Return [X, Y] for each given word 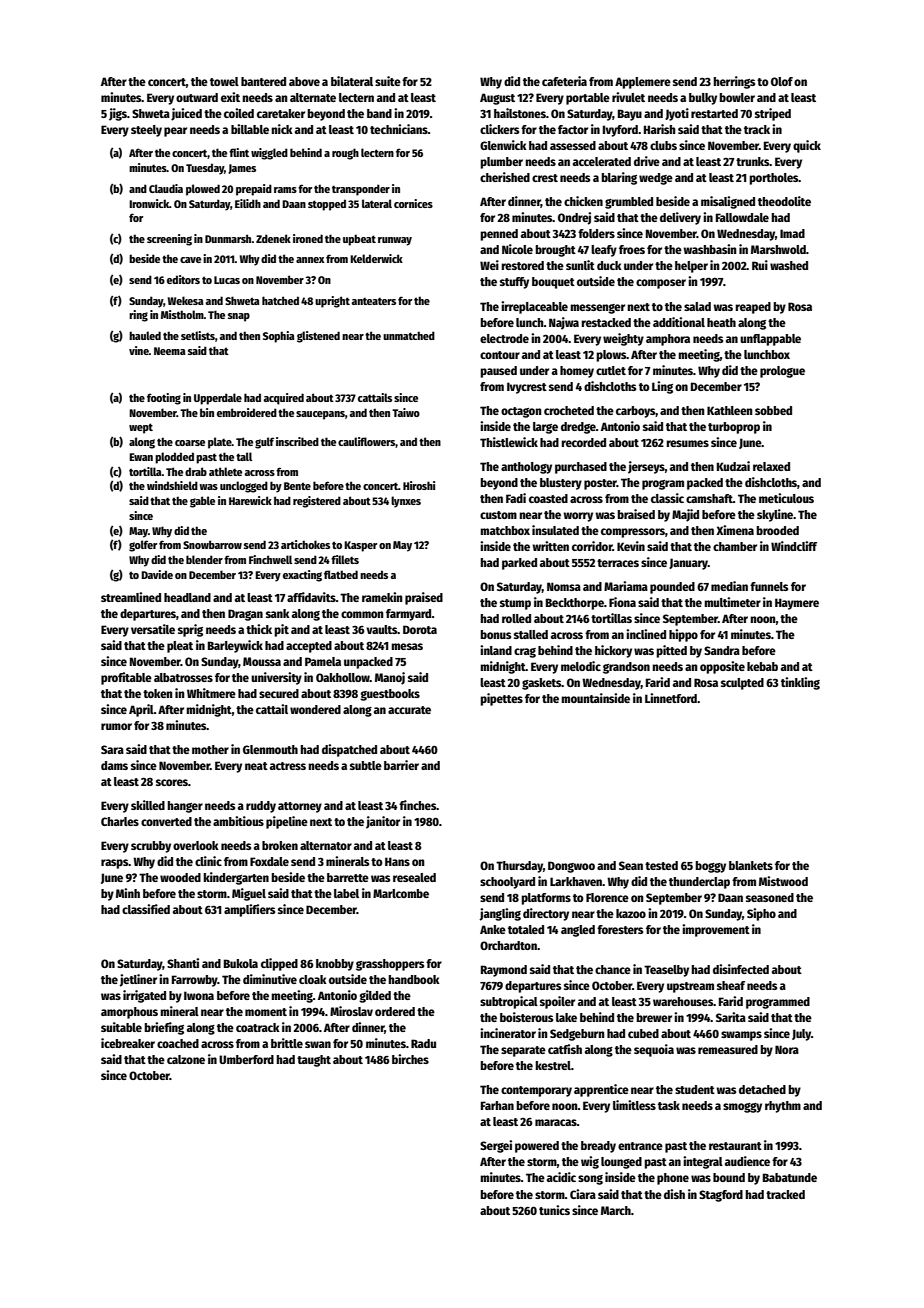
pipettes [501, 699]
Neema [169, 351]
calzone [186, 1059]
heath [721, 322]
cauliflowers [367, 442]
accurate [409, 710]
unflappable [770, 340]
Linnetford [671, 698]
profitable [126, 678]
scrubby [151, 847]
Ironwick [149, 203]
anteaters [374, 301]
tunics [554, 1210]
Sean [631, 865]
